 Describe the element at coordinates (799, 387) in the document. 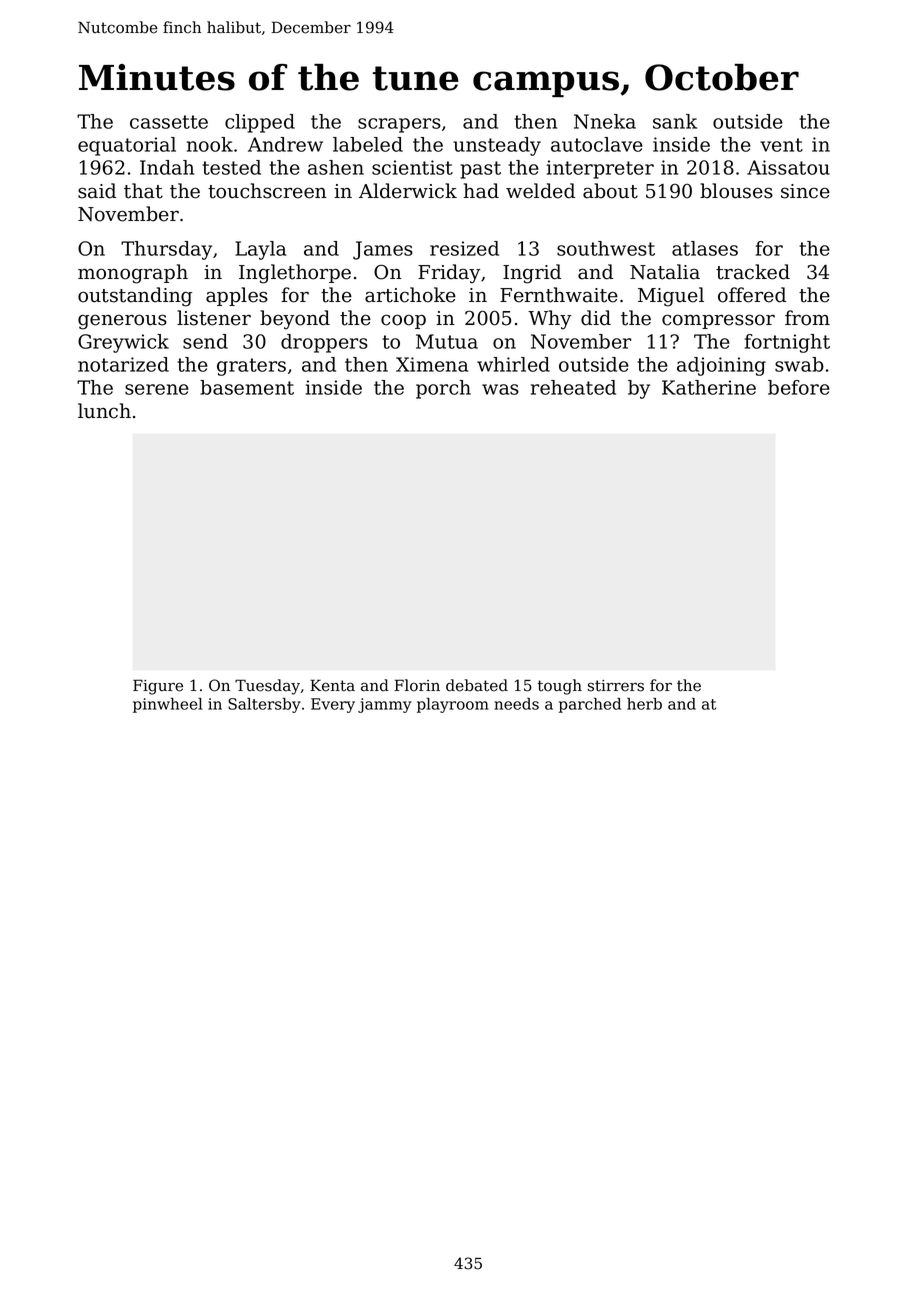

I see `before` at that location.
